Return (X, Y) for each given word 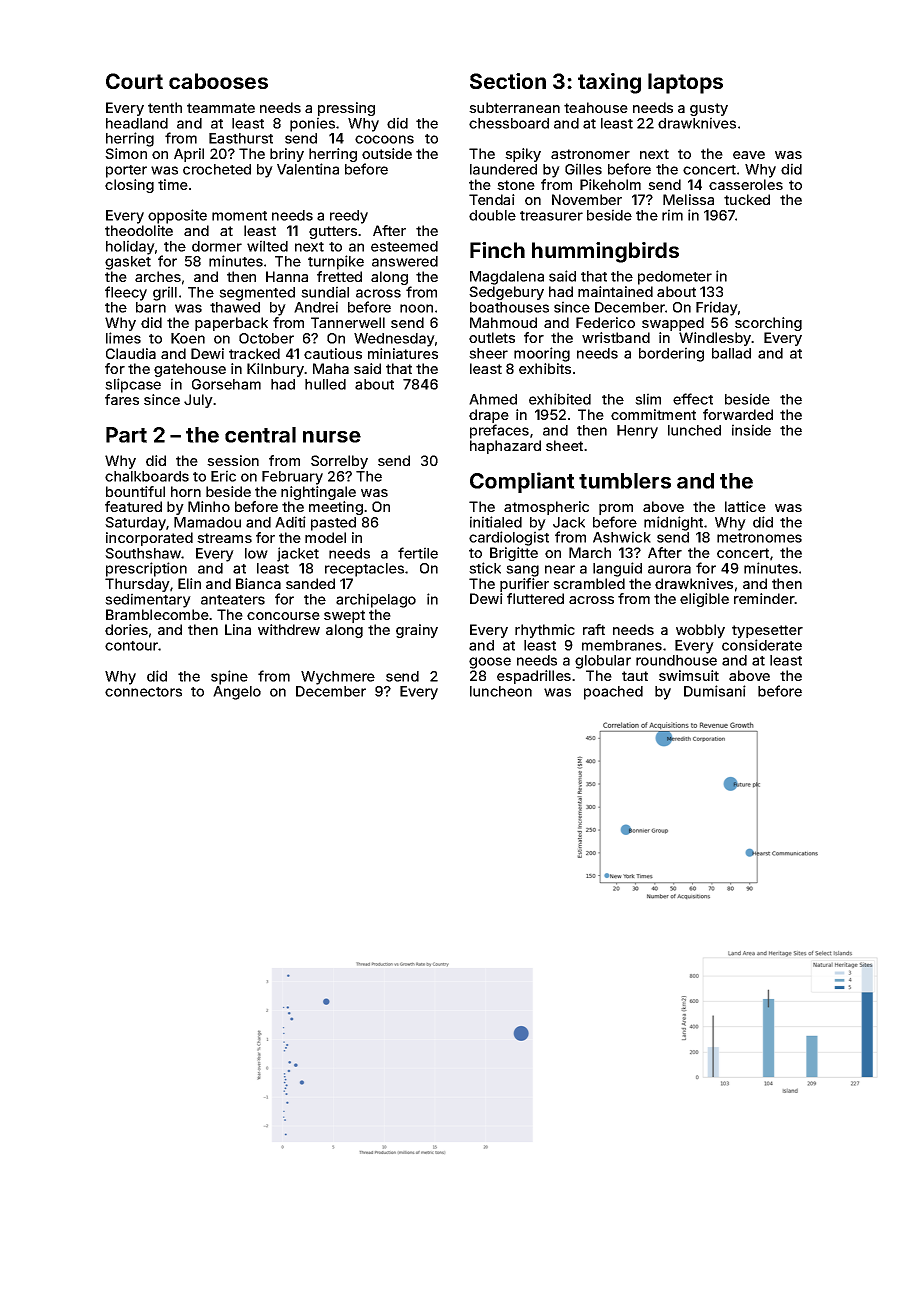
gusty (709, 109)
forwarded (738, 414)
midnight (673, 523)
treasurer (551, 216)
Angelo (237, 693)
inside (751, 430)
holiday (130, 247)
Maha (331, 368)
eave (749, 155)
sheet (564, 445)
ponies (312, 124)
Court (134, 81)
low (256, 553)
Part (126, 435)
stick (485, 568)
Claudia (131, 353)
